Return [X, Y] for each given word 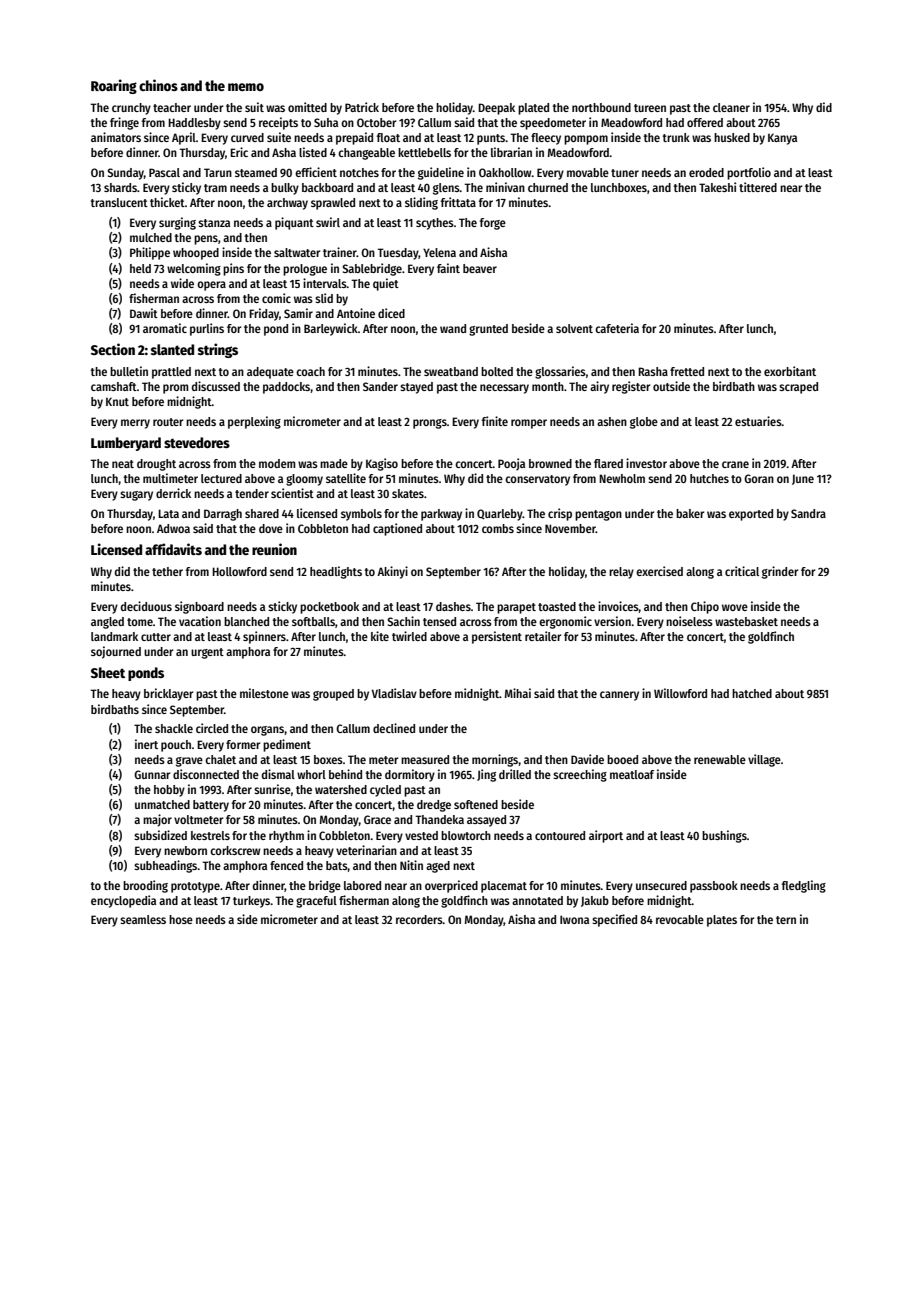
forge [493, 224]
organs [267, 731]
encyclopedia [123, 901]
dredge [434, 806]
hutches [709, 478]
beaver [480, 268]
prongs [430, 424]
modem [277, 463]
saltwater [297, 252]
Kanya [782, 139]
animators [116, 137]
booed [622, 759]
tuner [625, 173]
